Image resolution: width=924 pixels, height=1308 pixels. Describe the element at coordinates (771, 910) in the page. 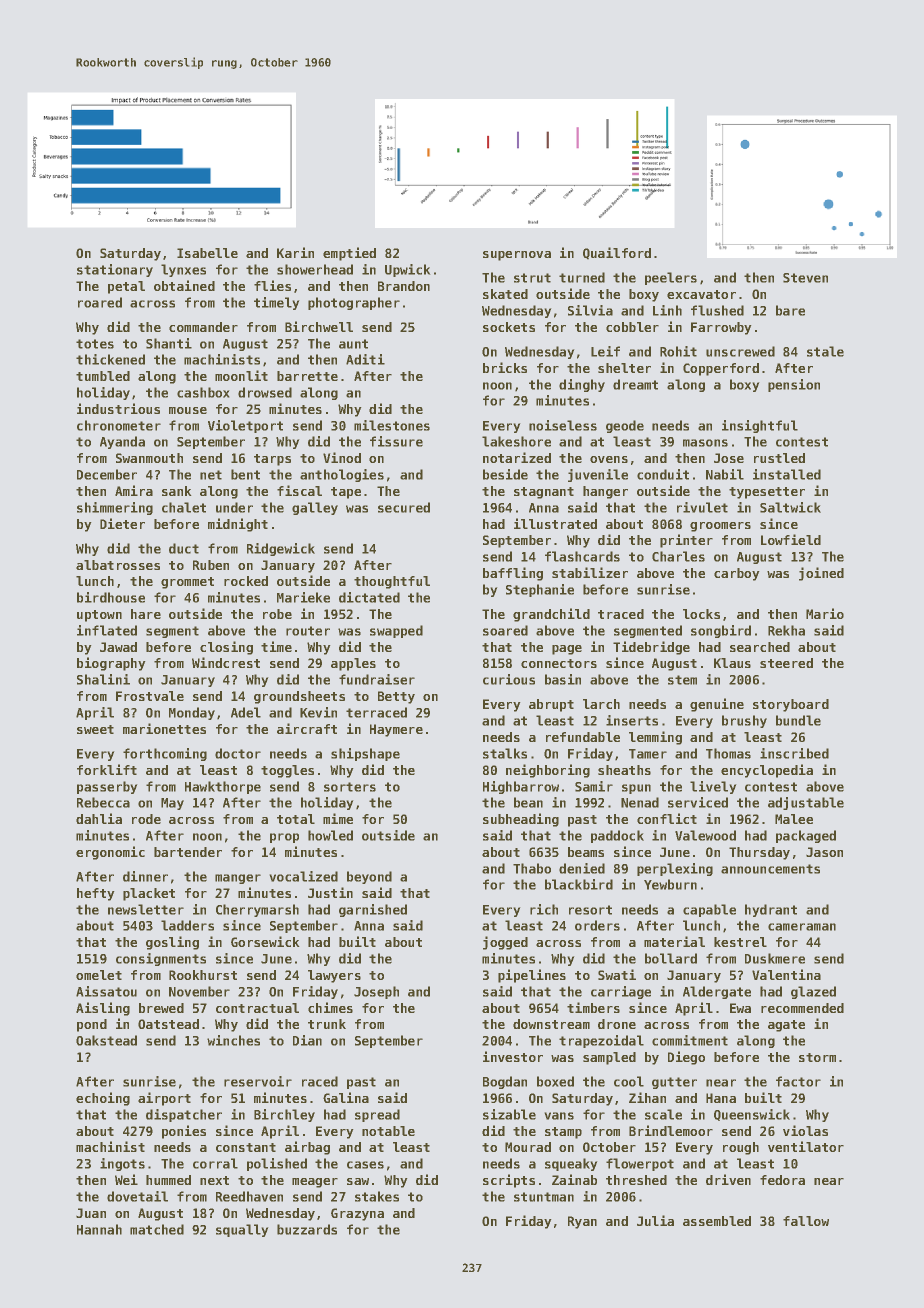

I see `hydrant` at that location.
